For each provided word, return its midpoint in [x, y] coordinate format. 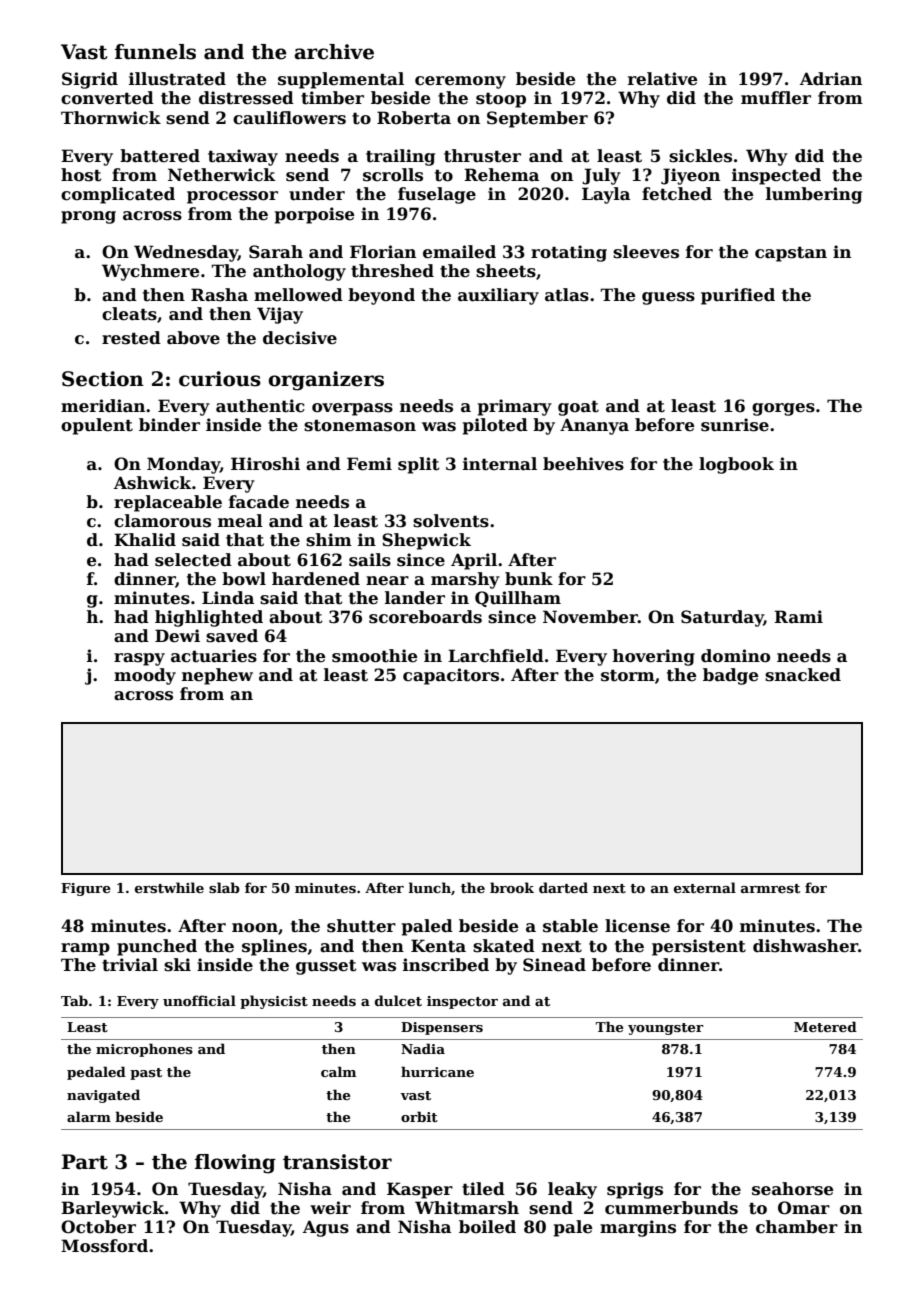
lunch [430, 887]
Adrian [831, 79]
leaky [572, 1190]
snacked [803, 675]
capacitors [451, 676]
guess [668, 298]
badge [730, 676]
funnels [155, 52]
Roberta [414, 118]
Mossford [104, 1246]
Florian [383, 252]
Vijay [280, 315]
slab [224, 887]
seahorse [792, 1189]
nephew [217, 676]
